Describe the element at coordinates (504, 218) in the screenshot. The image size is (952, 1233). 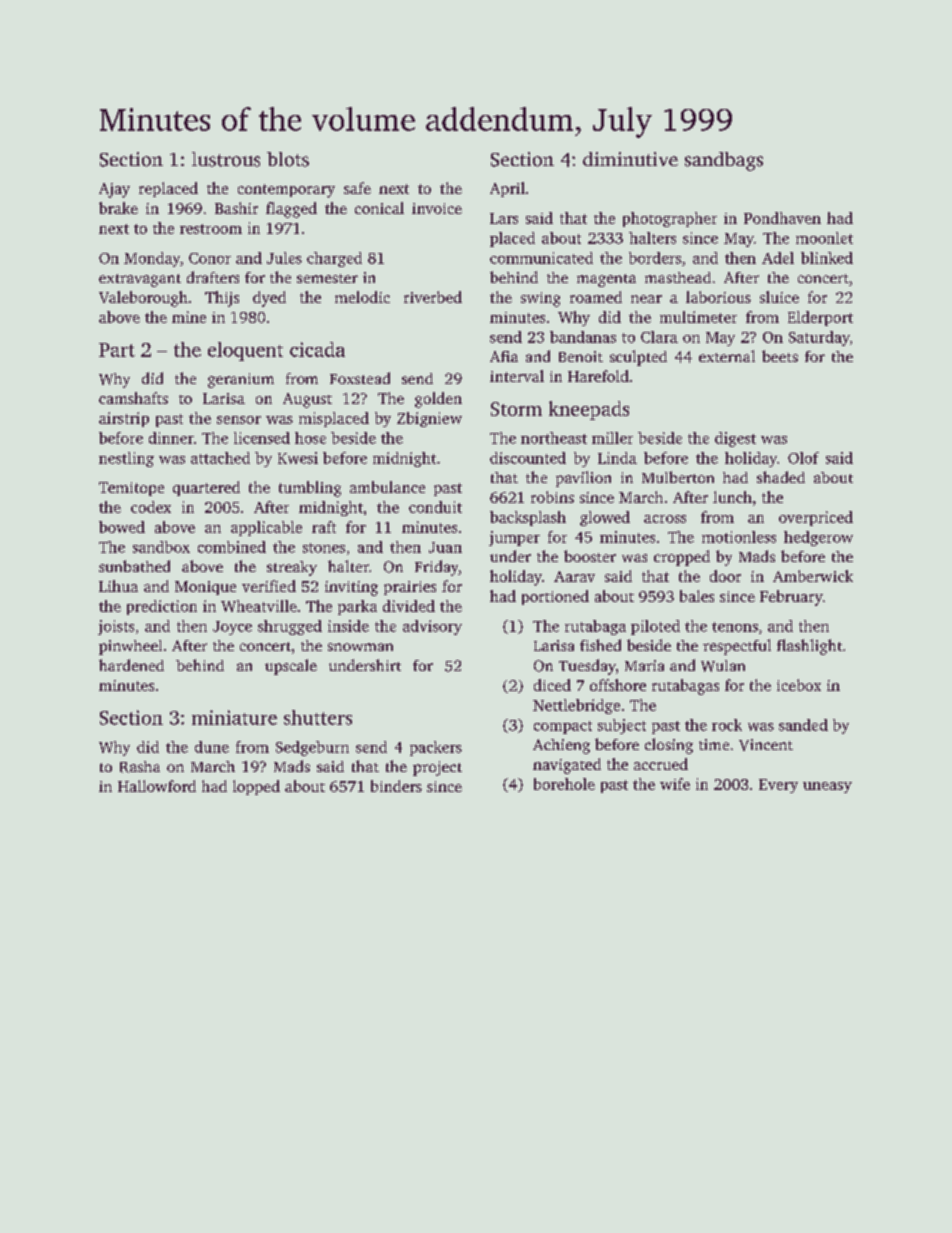
I see `Lars` at that location.
